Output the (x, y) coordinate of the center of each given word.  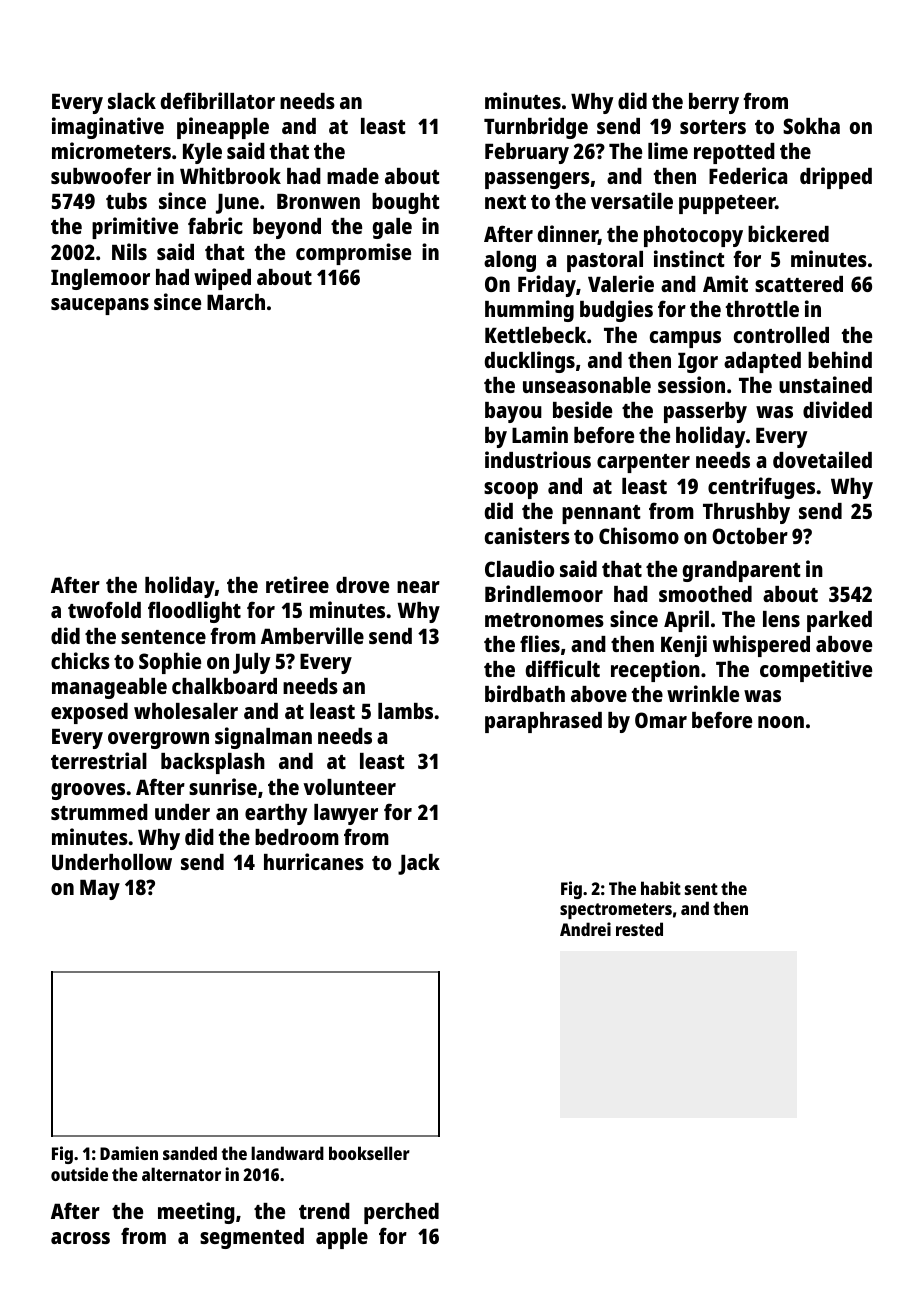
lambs (405, 711)
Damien (129, 1153)
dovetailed (822, 459)
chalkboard (224, 686)
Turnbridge (536, 128)
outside (79, 1174)
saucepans (100, 306)
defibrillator (218, 100)
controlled (781, 335)
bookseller (369, 1153)
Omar (661, 720)
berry (714, 103)
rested (639, 929)
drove (362, 585)
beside (582, 409)
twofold (104, 609)
